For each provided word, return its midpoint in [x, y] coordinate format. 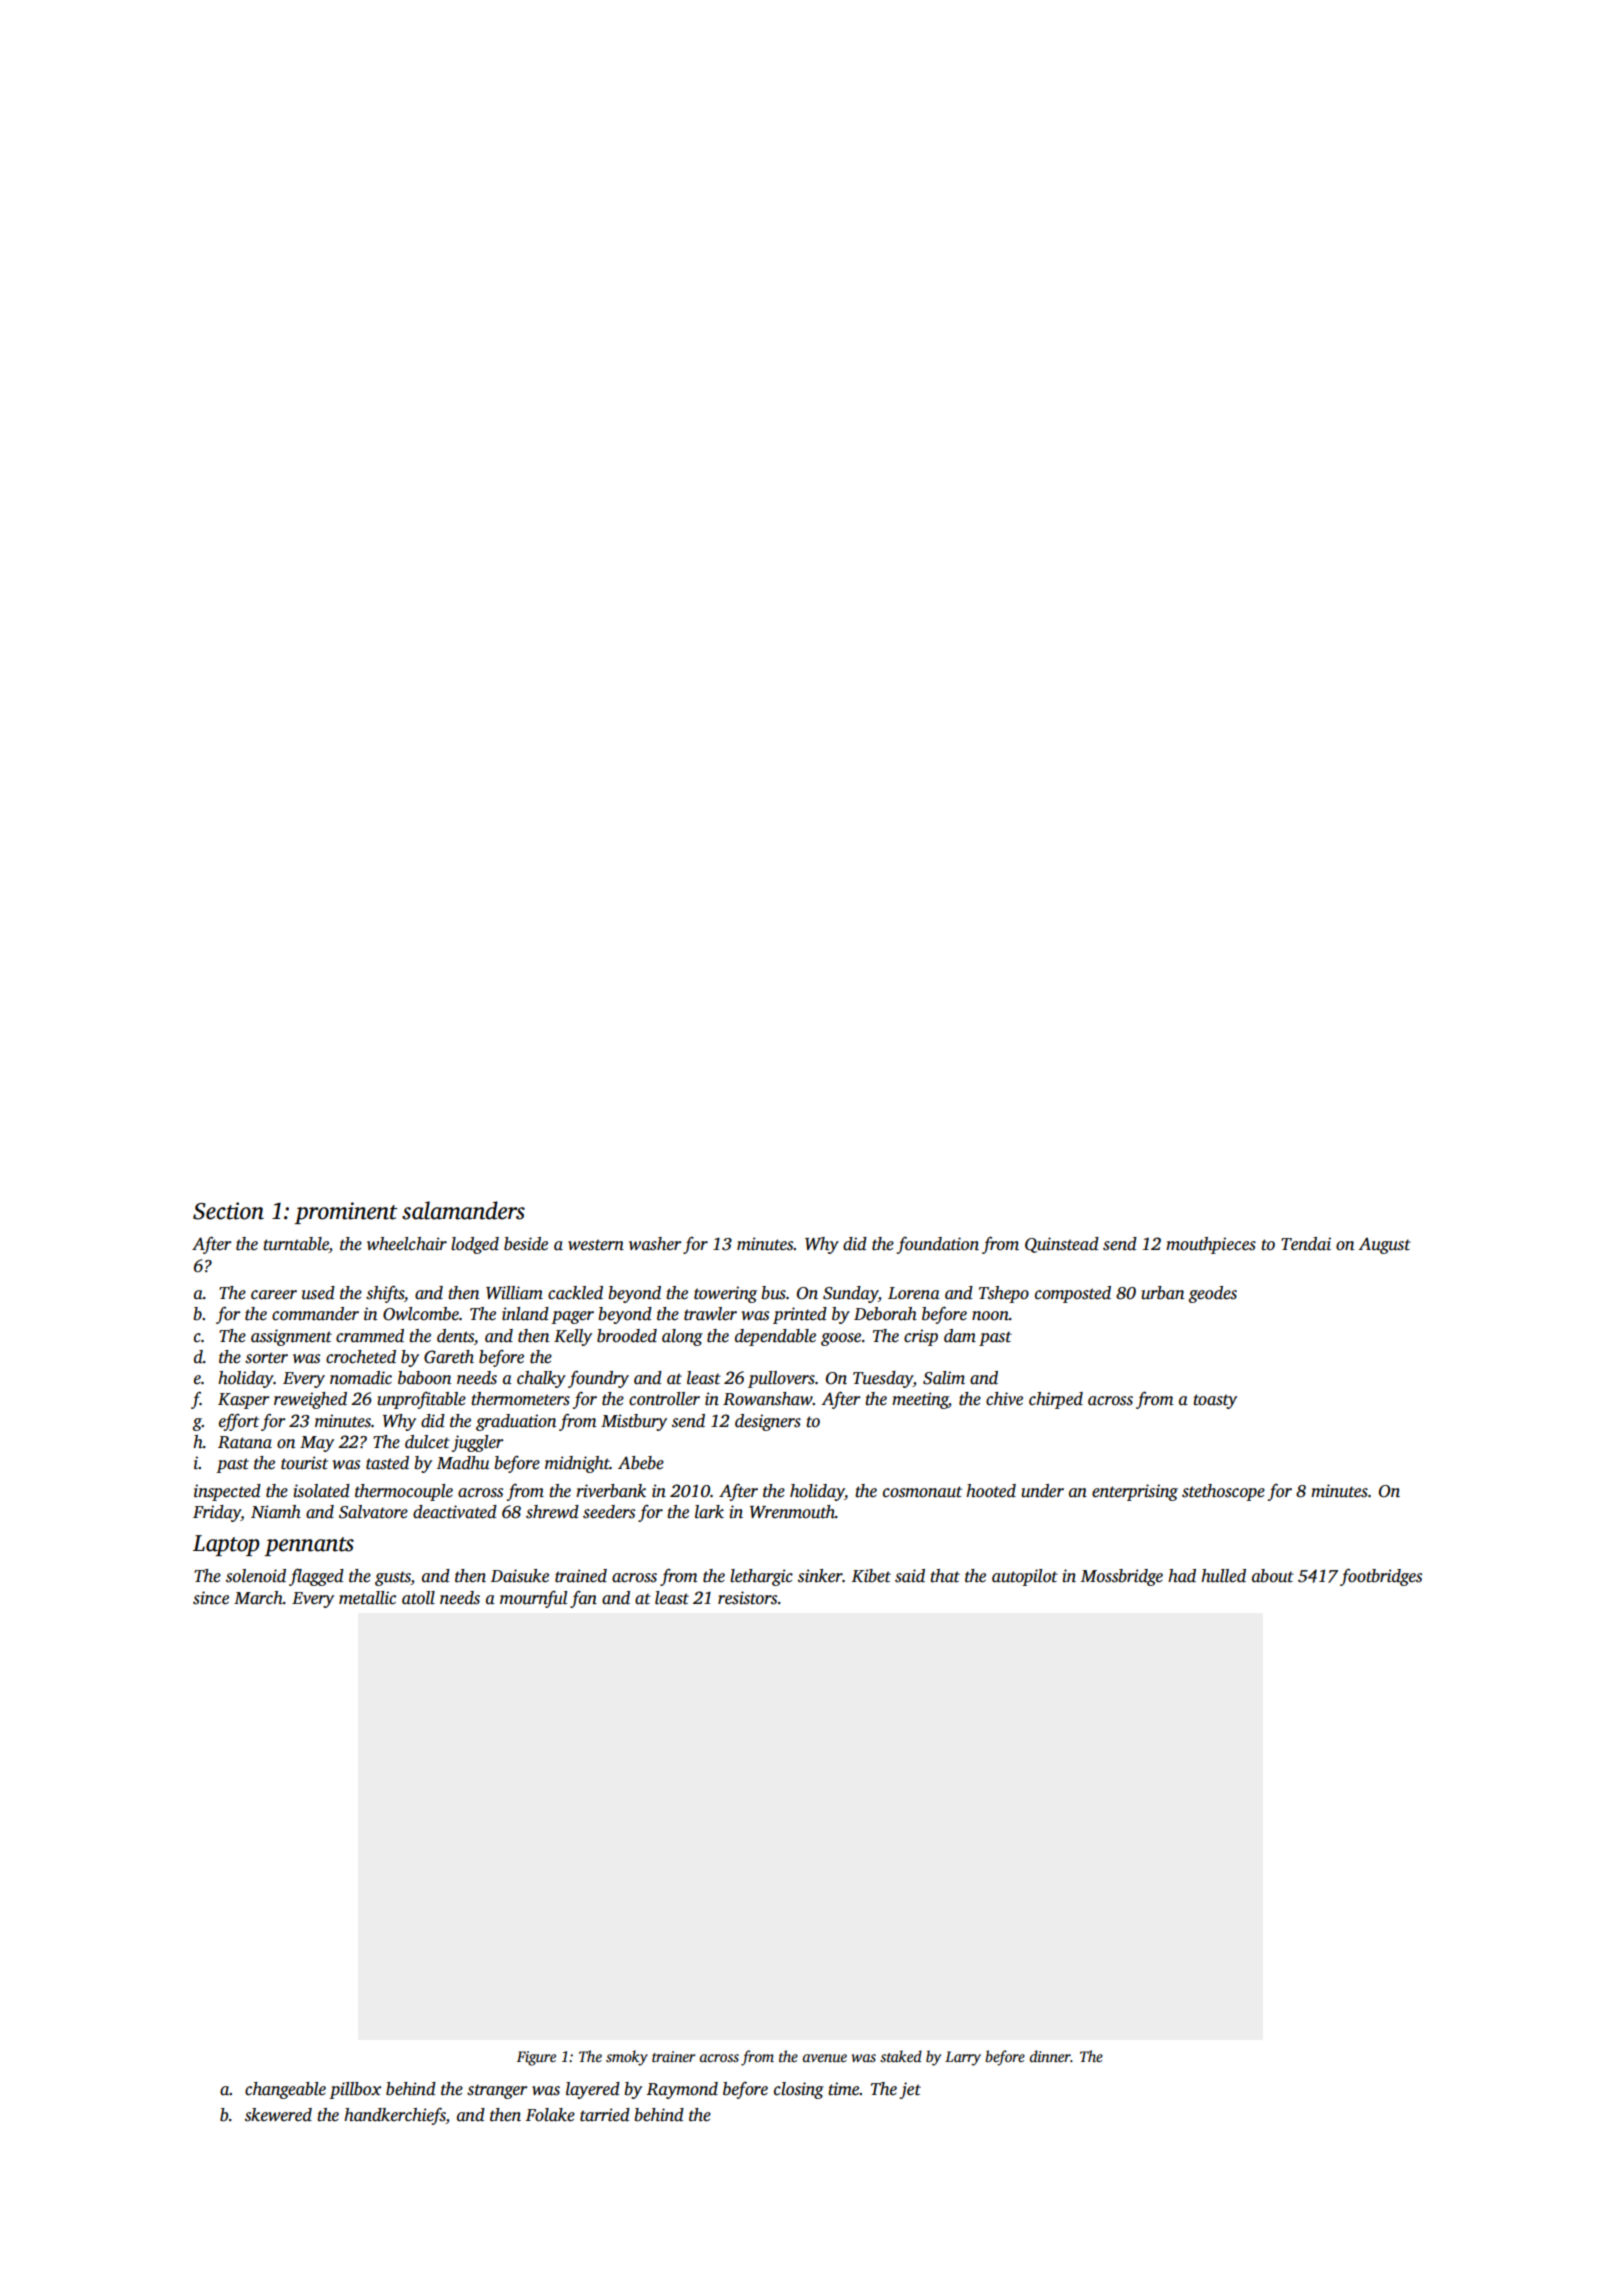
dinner [1050, 2056]
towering [725, 1294]
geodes [1212, 1294]
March [258, 1598]
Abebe [641, 1463]
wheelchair [407, 1244]
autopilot [1025, 1577]
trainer [674, 2056]
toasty [1215, 1401]
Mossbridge [1122, 1577]
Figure [536, 2058]
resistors [747, 1598]
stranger [497, 2091]
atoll [418, 1598]
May [317, 1444]
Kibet [871, 1576]
